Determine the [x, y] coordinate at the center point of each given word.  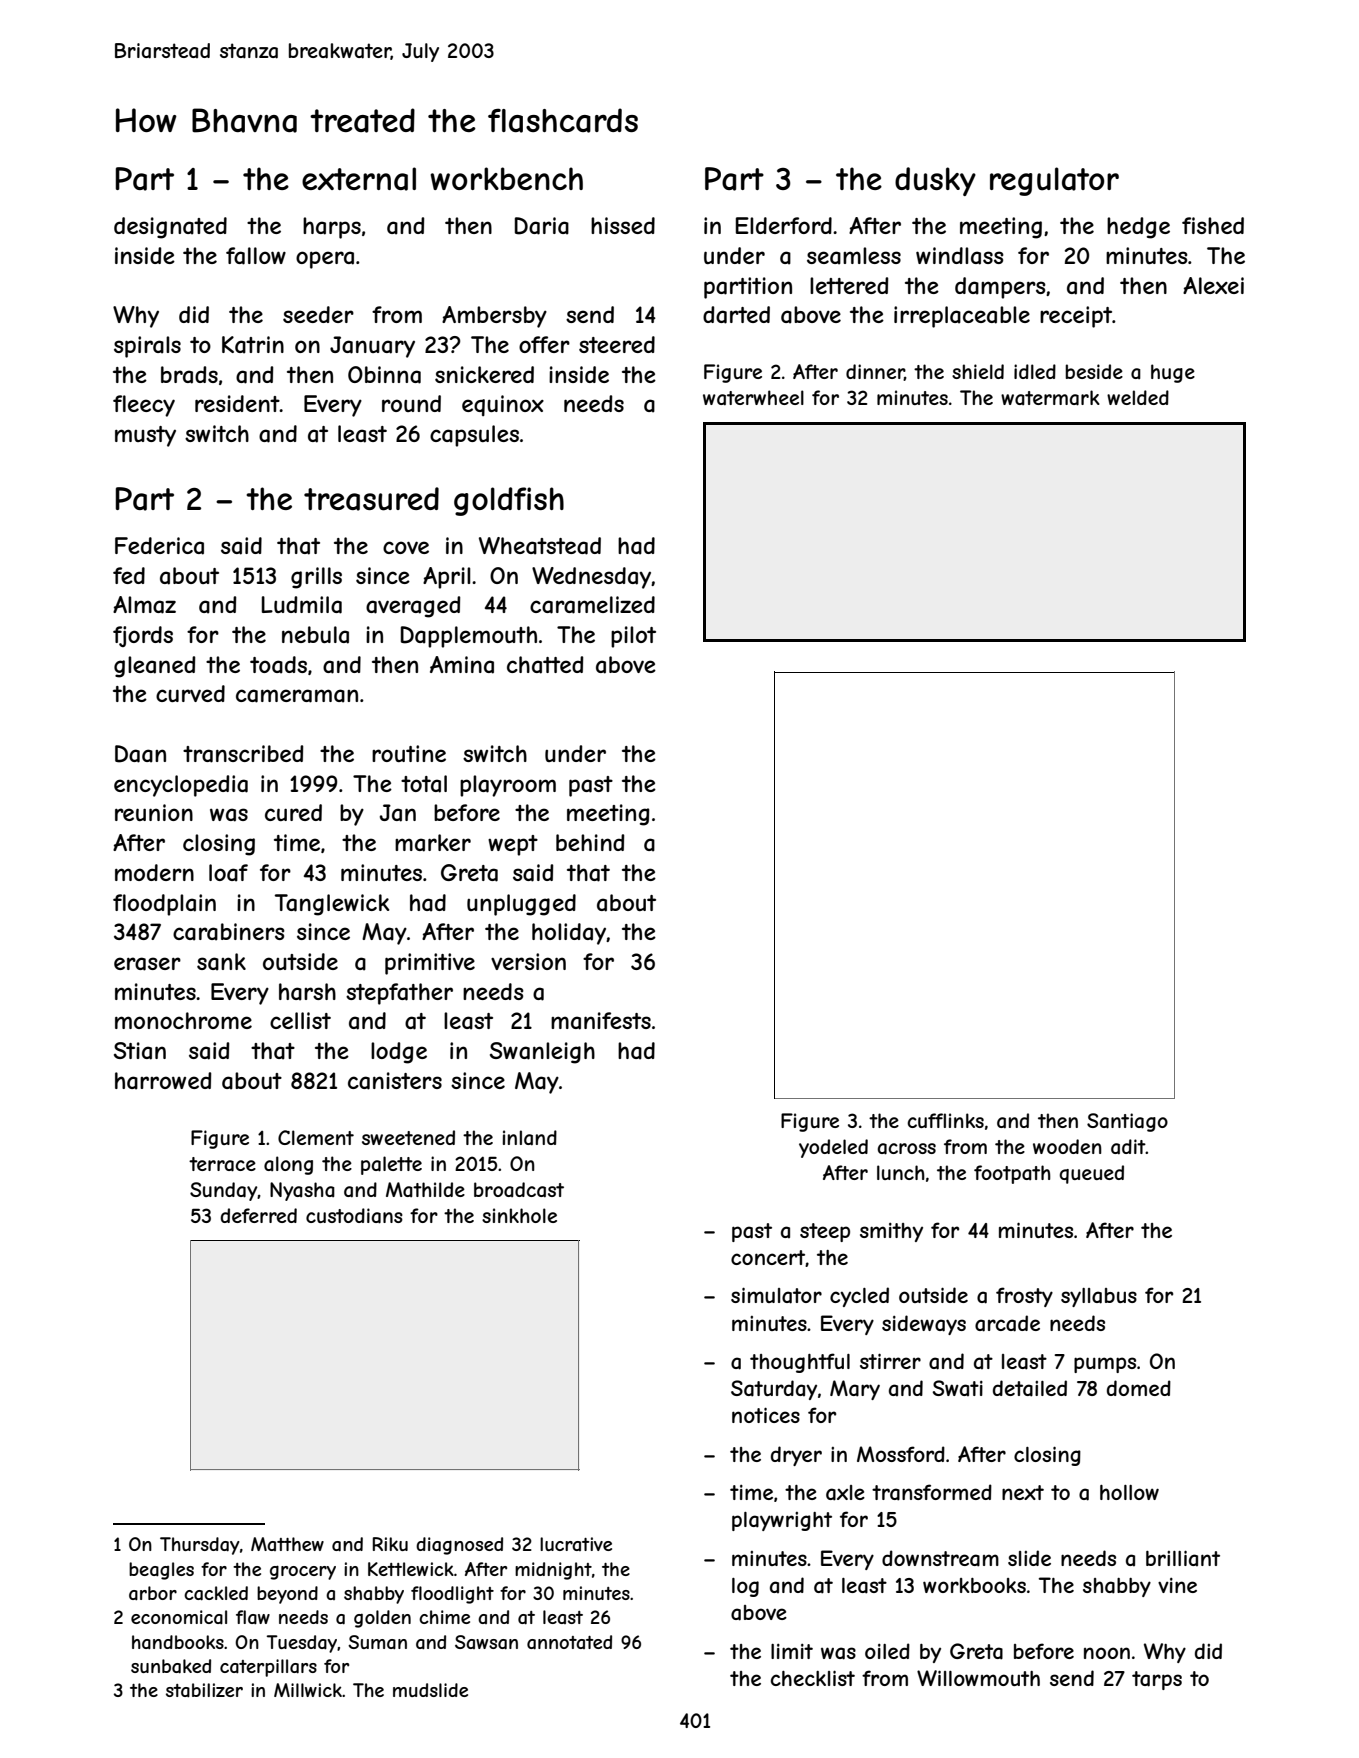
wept [513, 845]
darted [736, 315]
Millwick [308, 1690]
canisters [395, 1081]
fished [1213, 225]
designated [170, 228]
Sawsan [486, 1642]
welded [1138, 397]
